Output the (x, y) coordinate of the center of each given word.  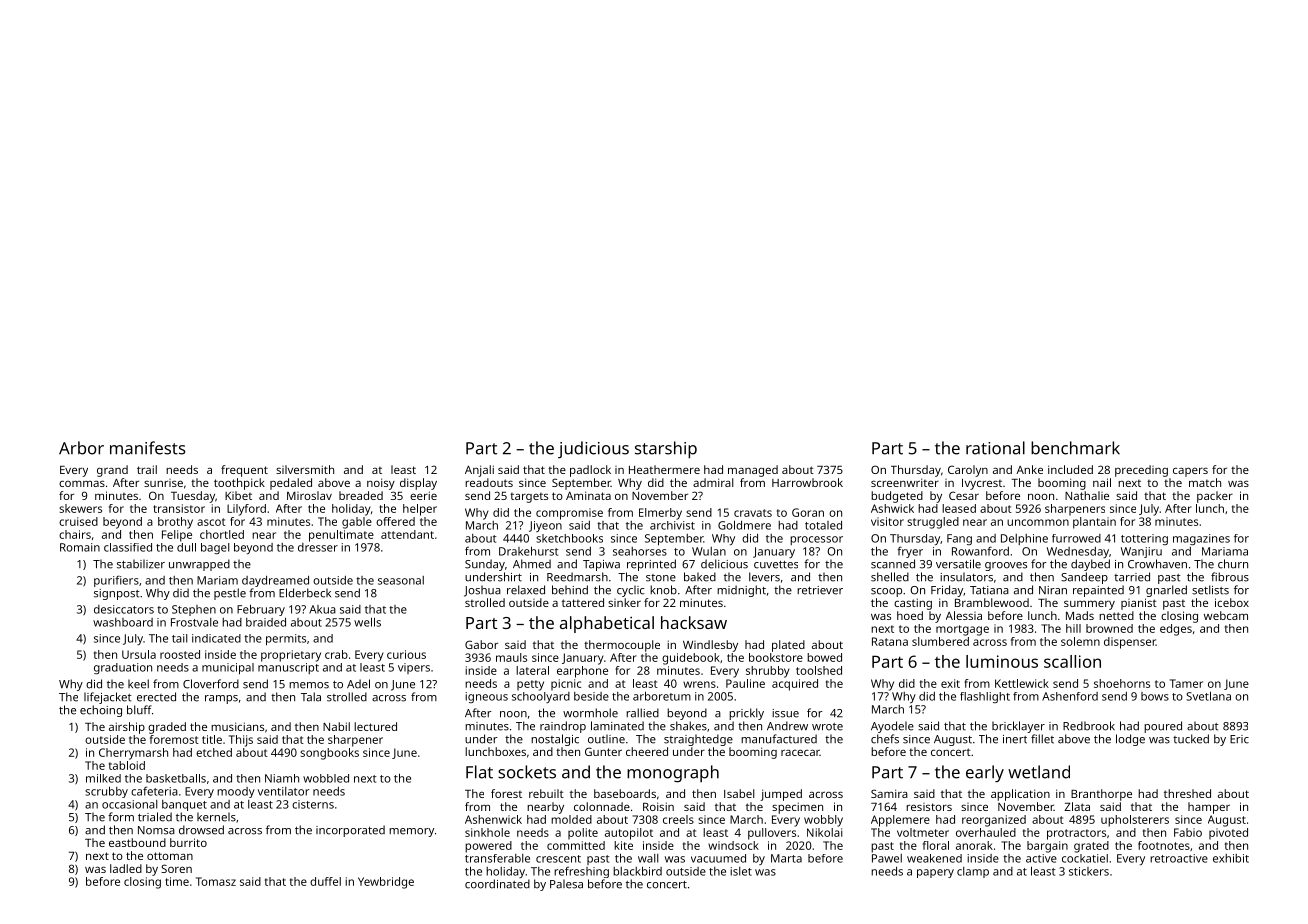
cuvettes (776, 565)
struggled (933, 523)
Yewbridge (386, 883)
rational (995, 448)
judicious (593, 449)
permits (286, 640)
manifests (148, 448)
